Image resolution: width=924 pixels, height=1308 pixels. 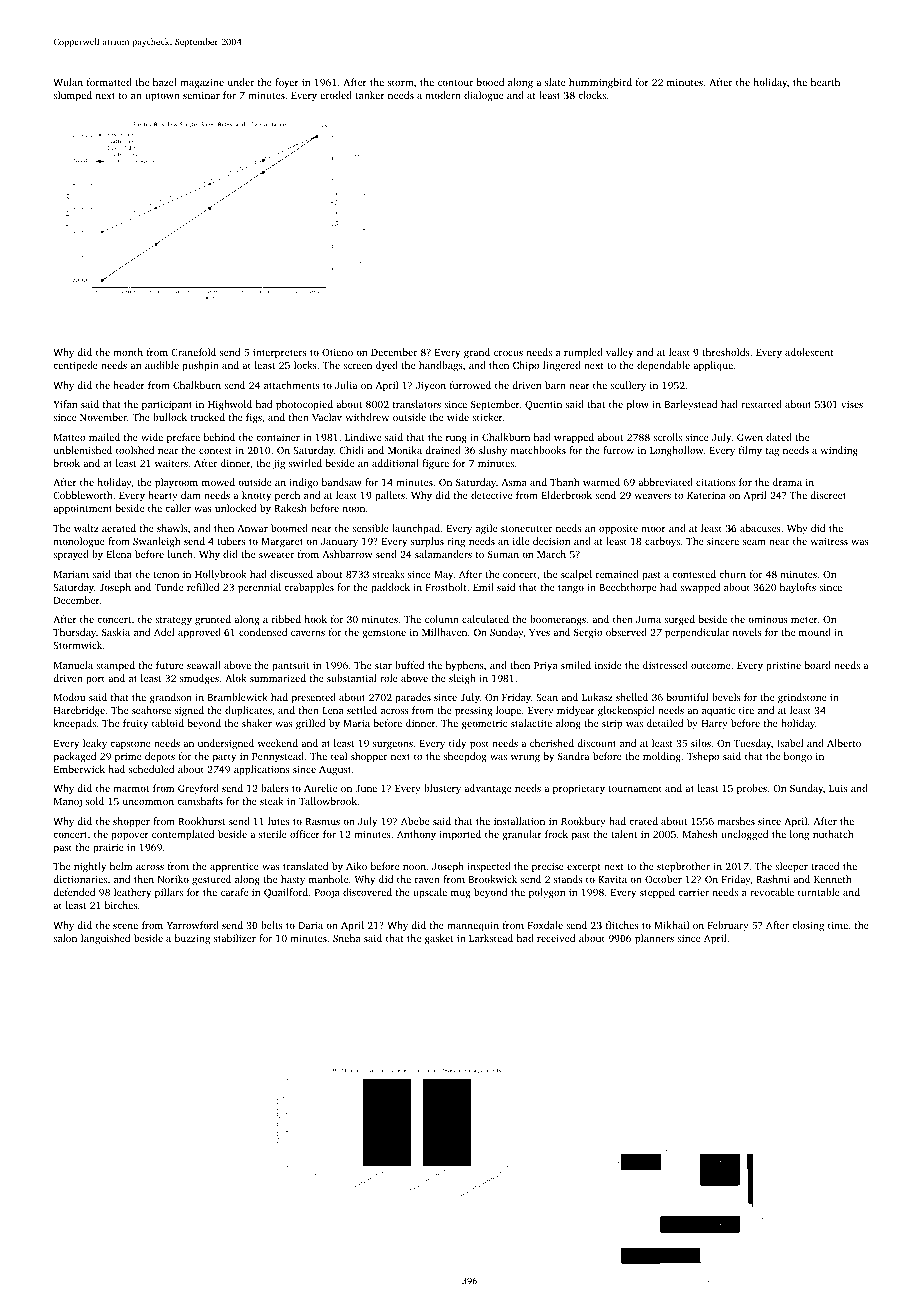 What do you see at coordinates (336, 95) in the document?
I see `eroded` at bounding box center [336, 95].
